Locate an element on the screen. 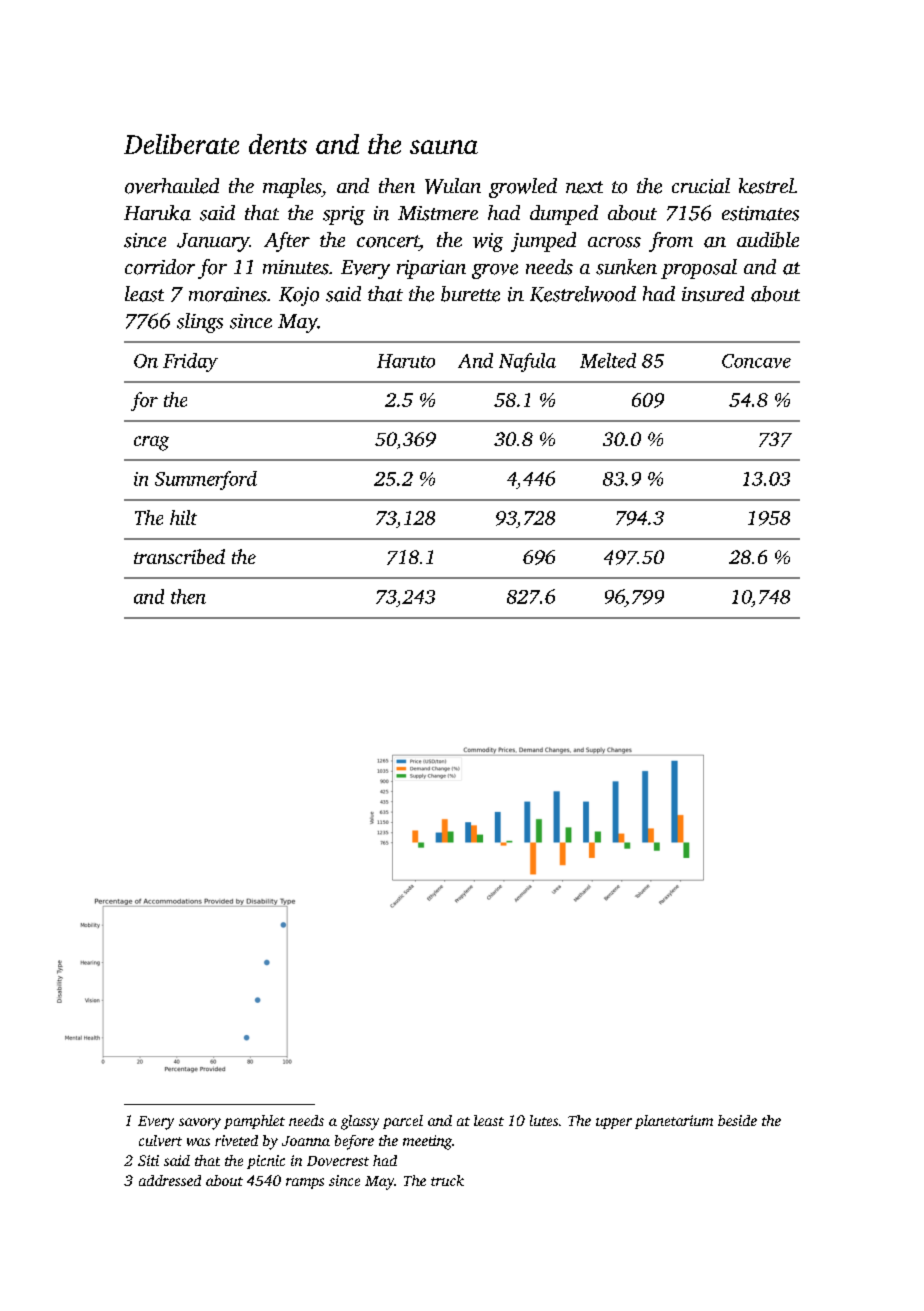  Haruto is located at coordinates (406, 361).
